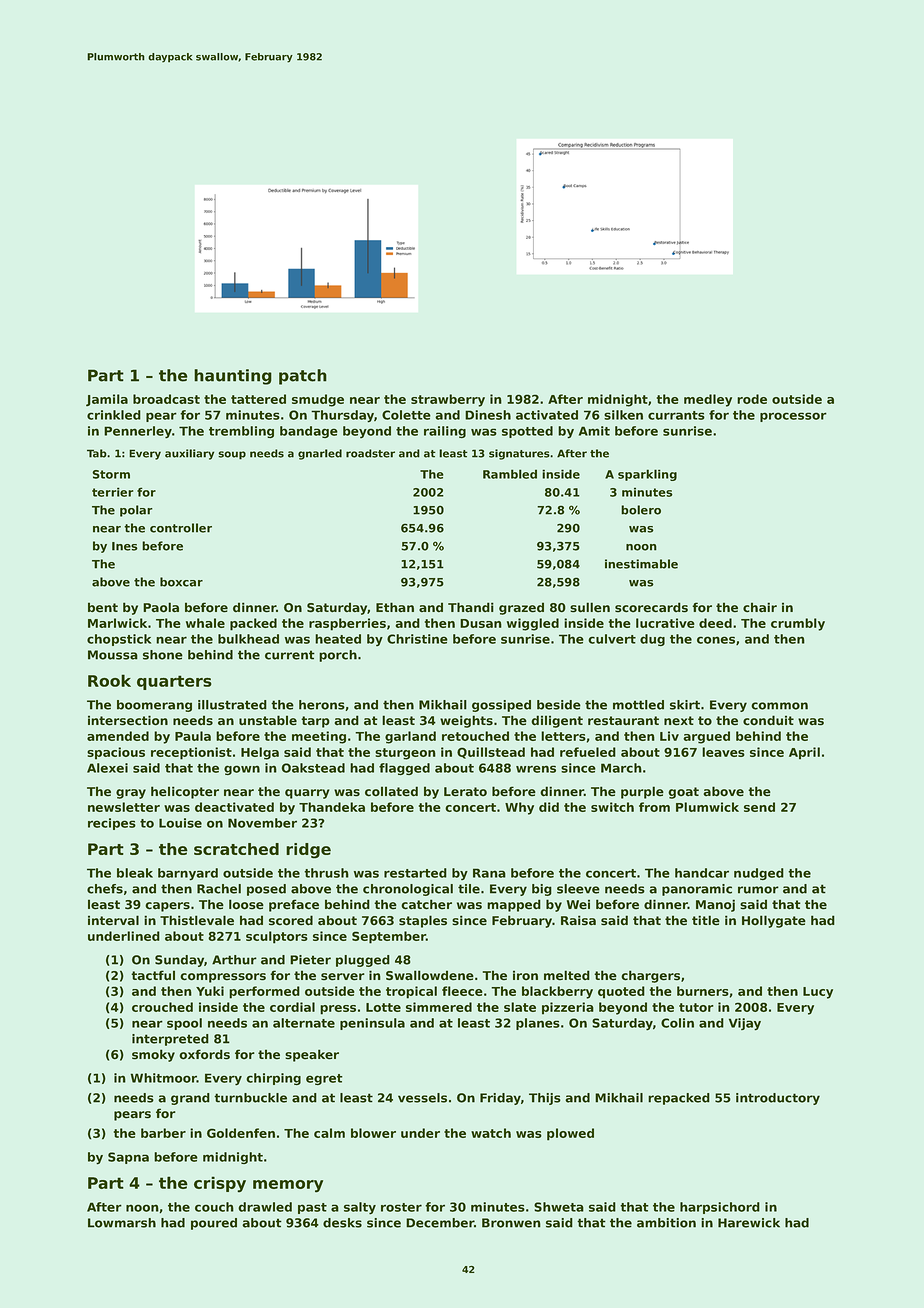 Image resolution: width=924 pixels, height=1308 pixels. What do you see at coordinates (716, 640) in the screenshot?
I see `cones` at bounding box center [716, 640].
